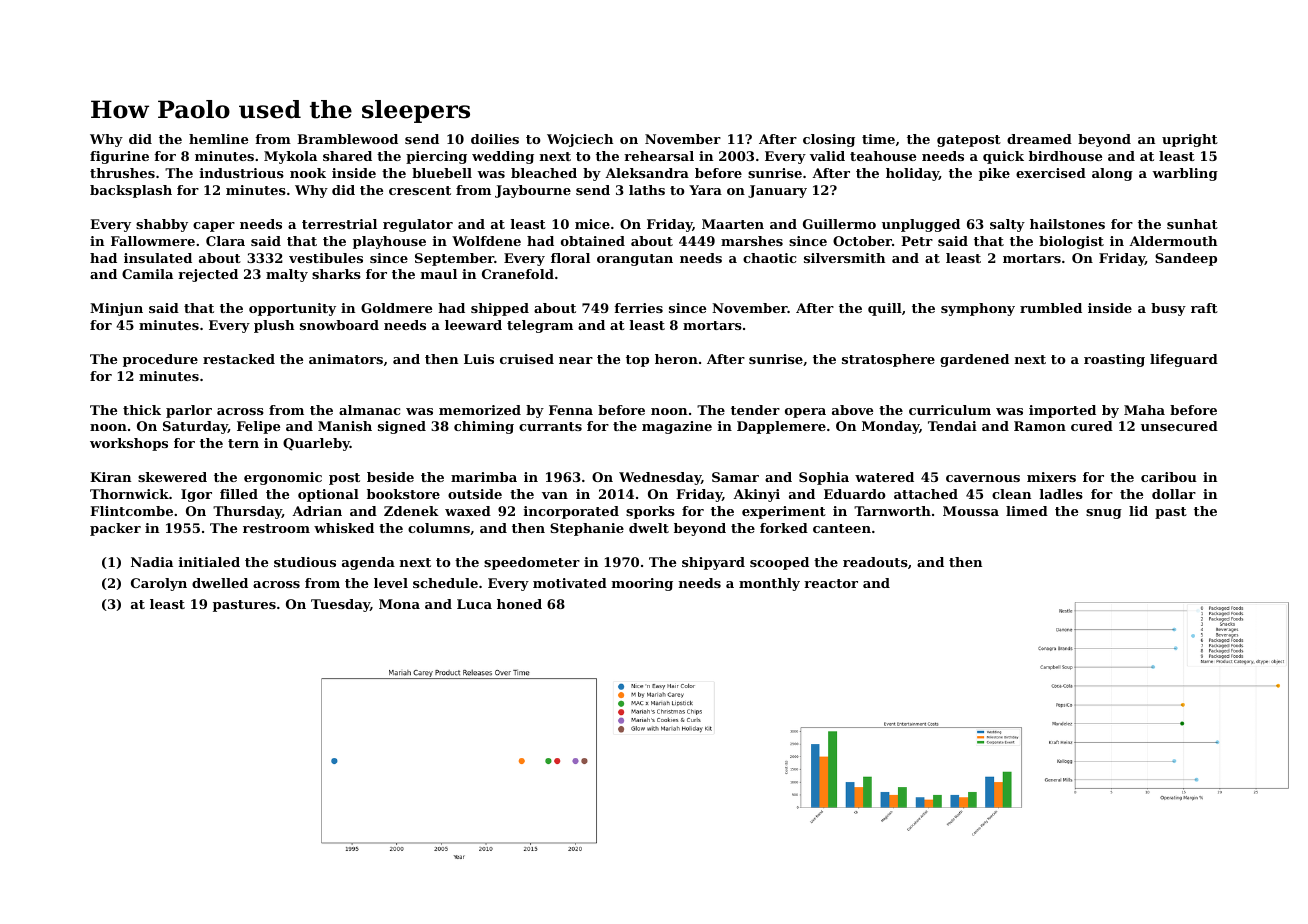 Image resolution: width=1308 pixels, height=924 pixels. I want to click on obtained, so click(593, 241).
